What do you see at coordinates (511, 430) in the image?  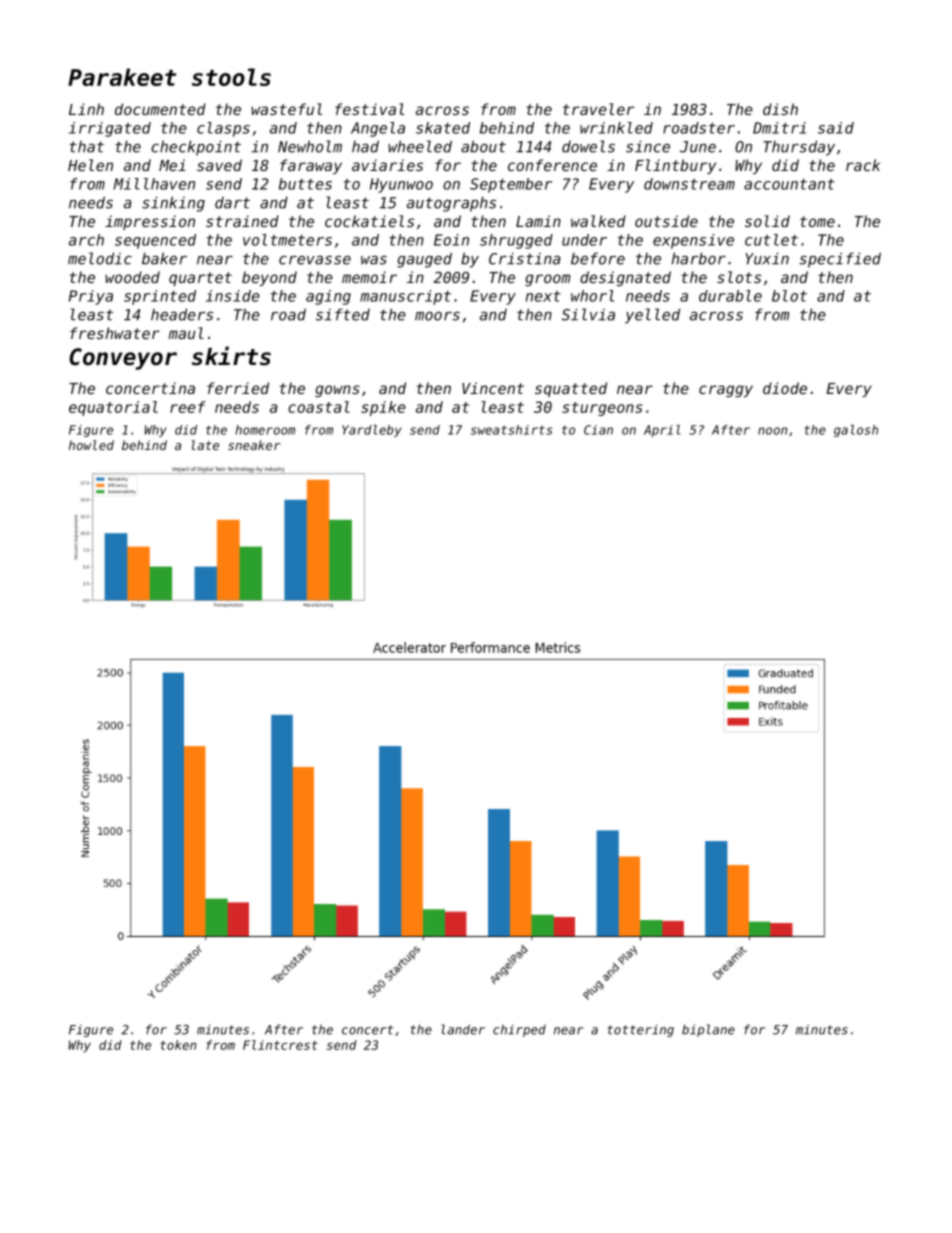 I see `sweatshirts` at bounding box center [511, 430].
